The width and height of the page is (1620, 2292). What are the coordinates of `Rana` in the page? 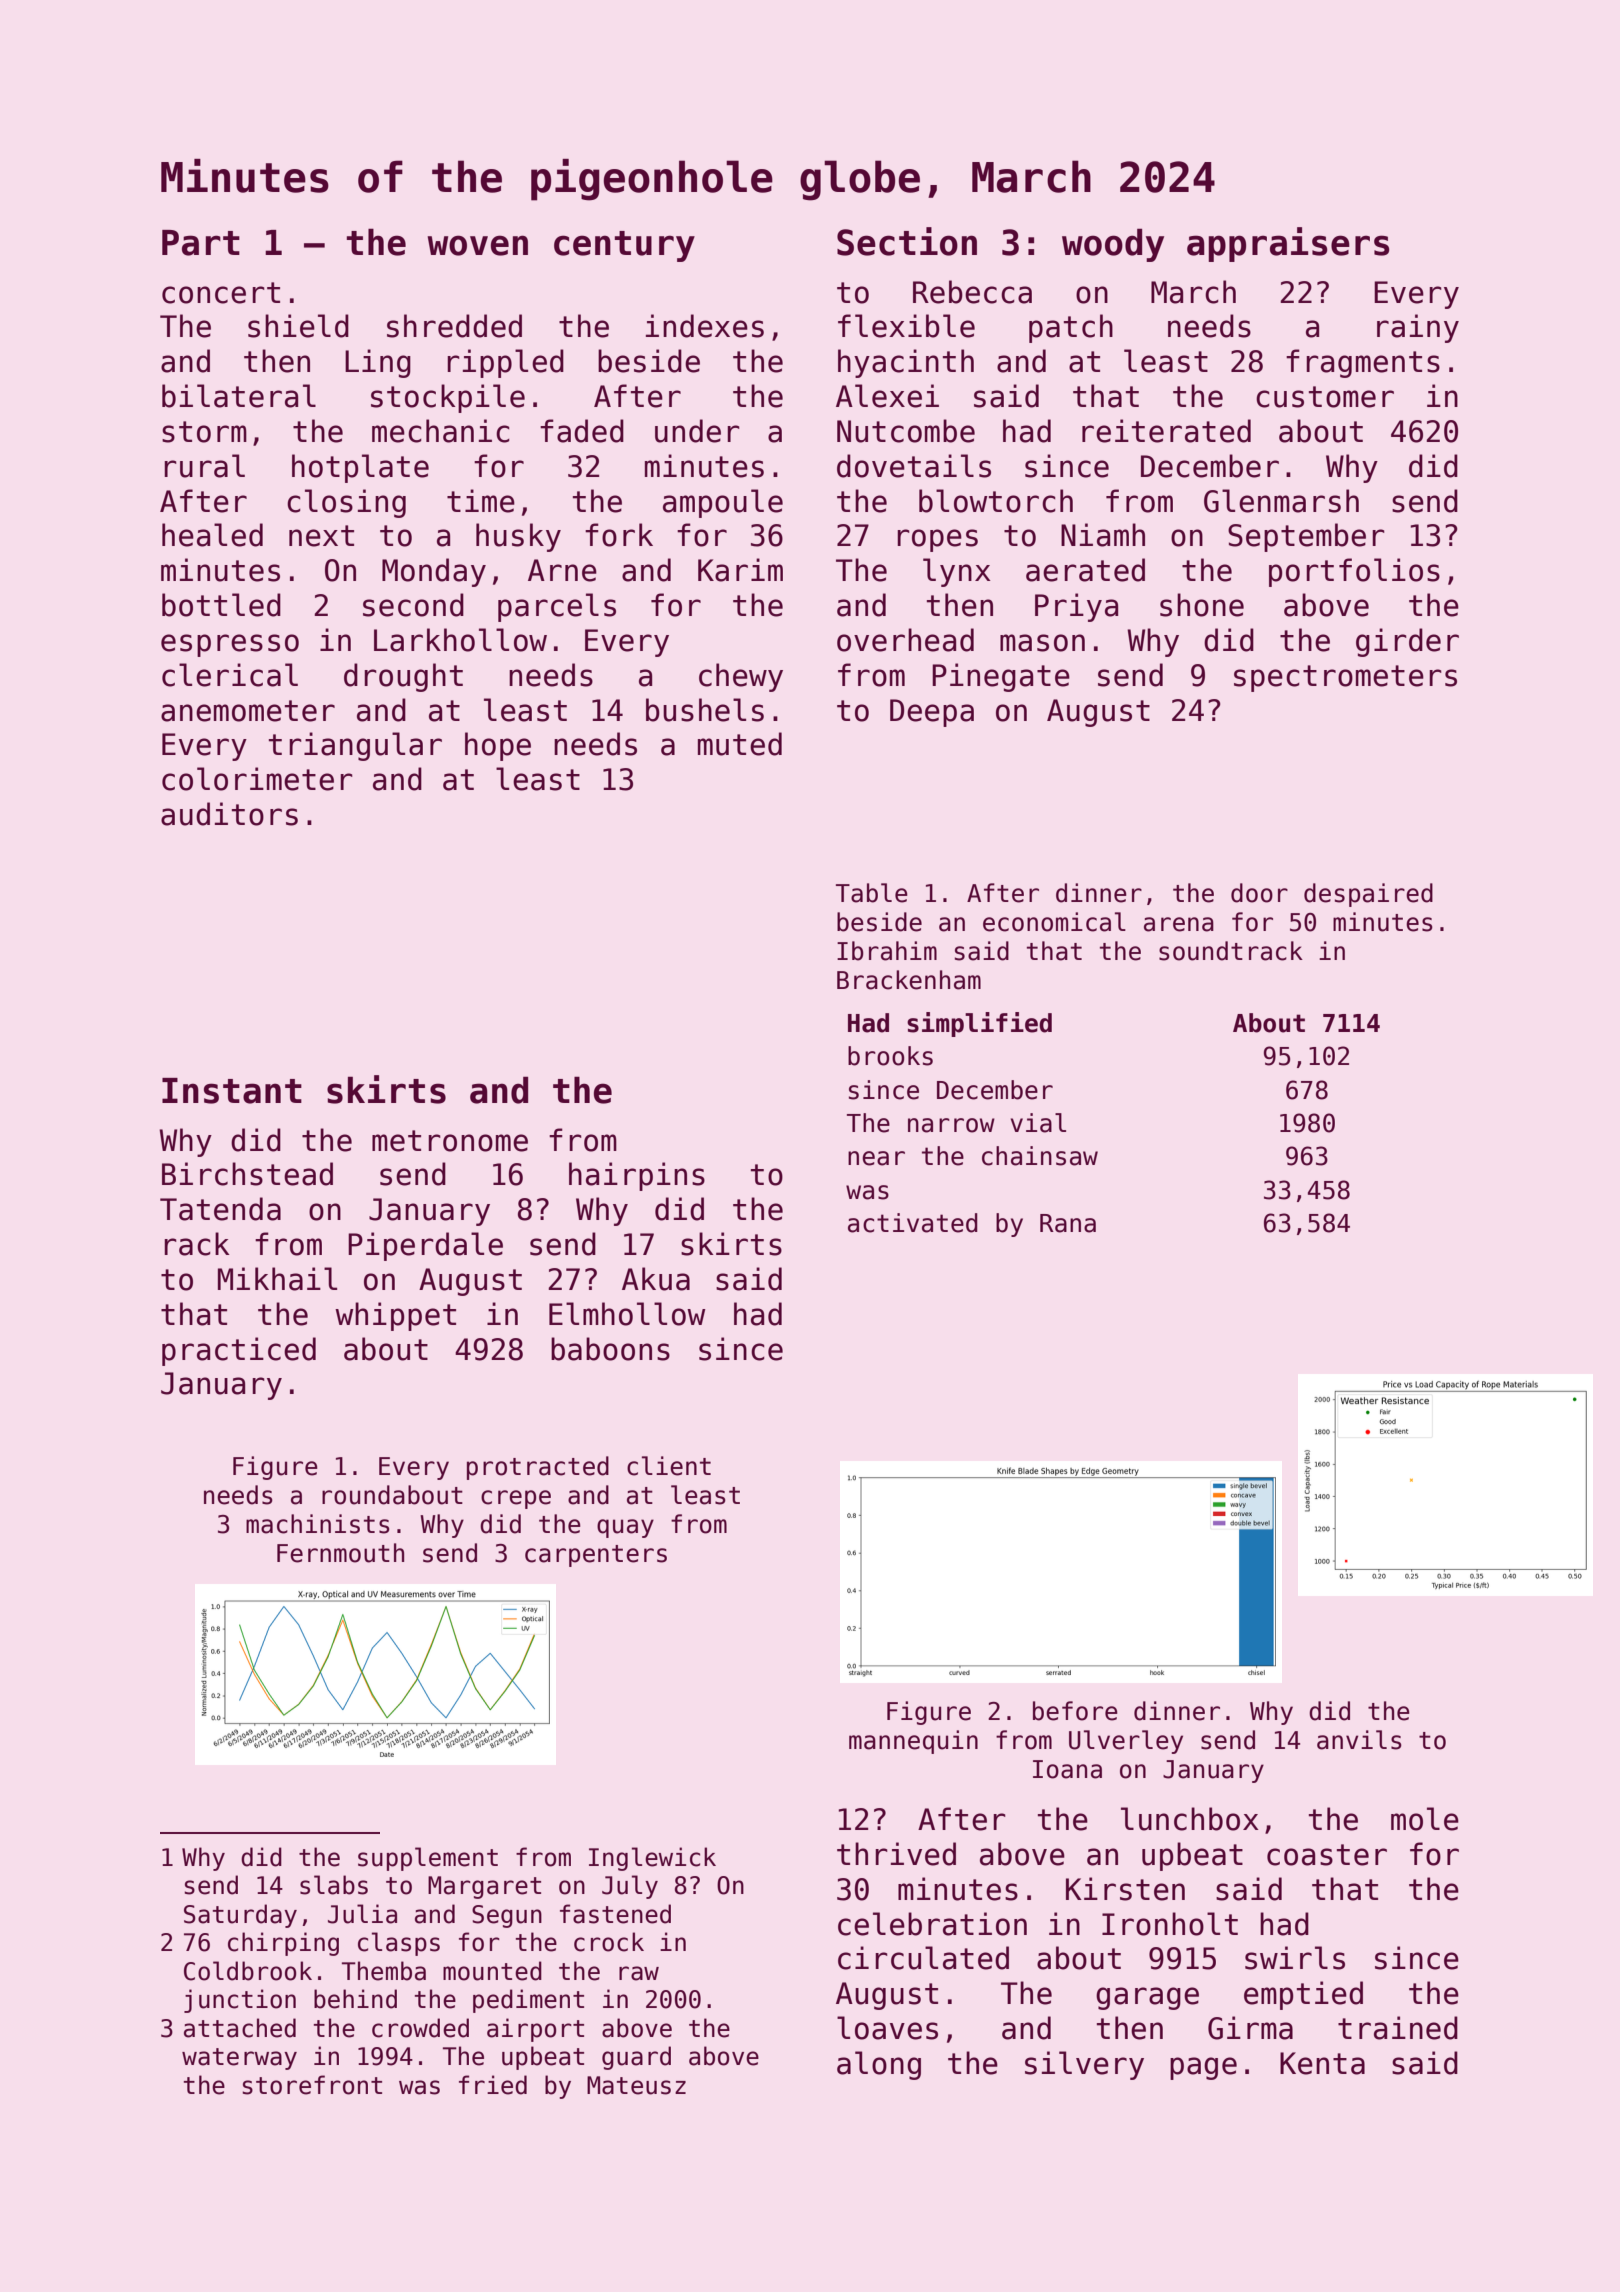 It's located at (1068, 1223).
